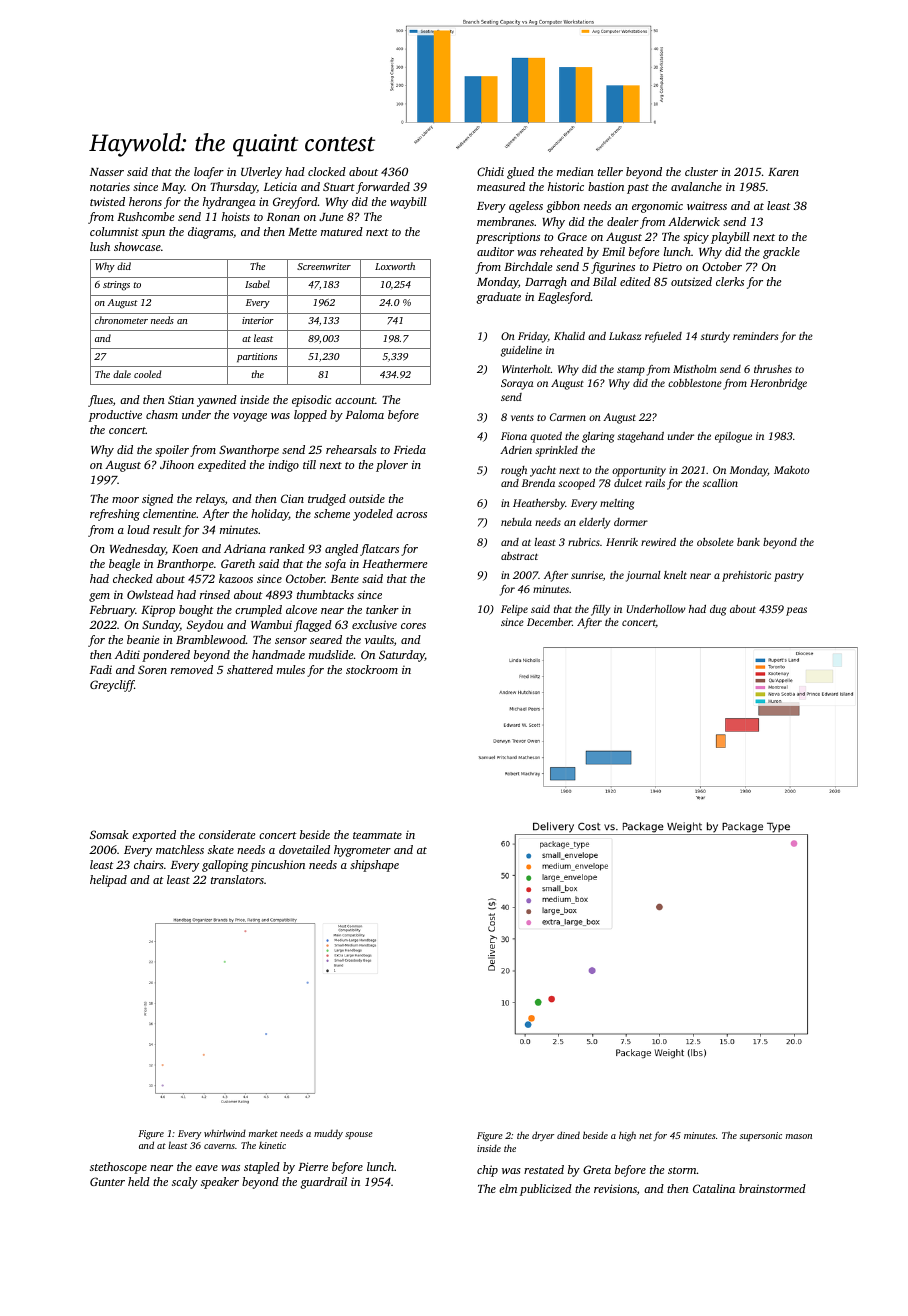  Describe the element at coordinates (257, 284) in the page. I see `Isabel` at that location.
